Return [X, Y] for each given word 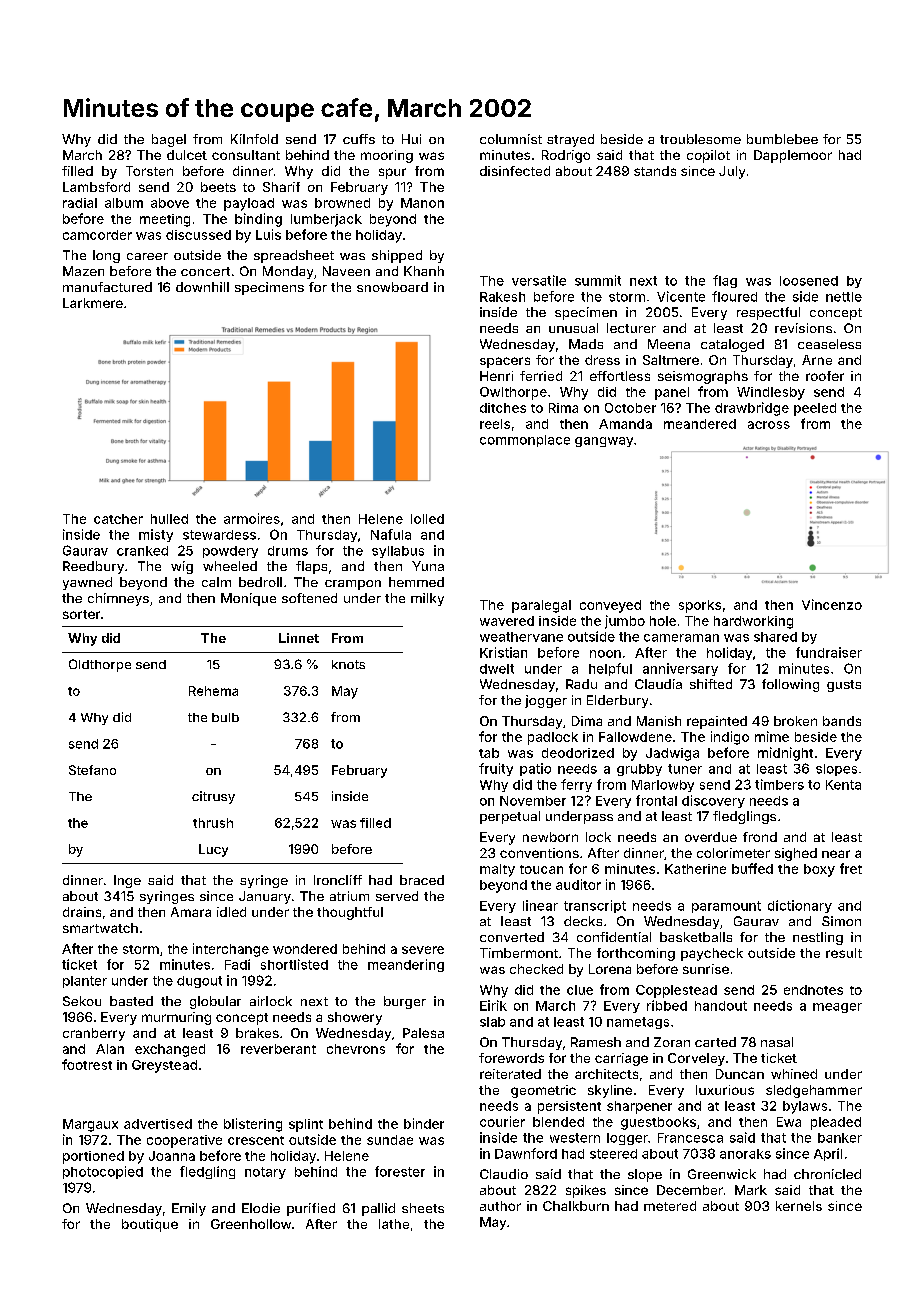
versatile [539, 280]
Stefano [92, 770]
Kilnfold [254, 139]
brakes [257, 1033]
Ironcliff [338, 880]
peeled [815, 409]
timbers [779, 784]
